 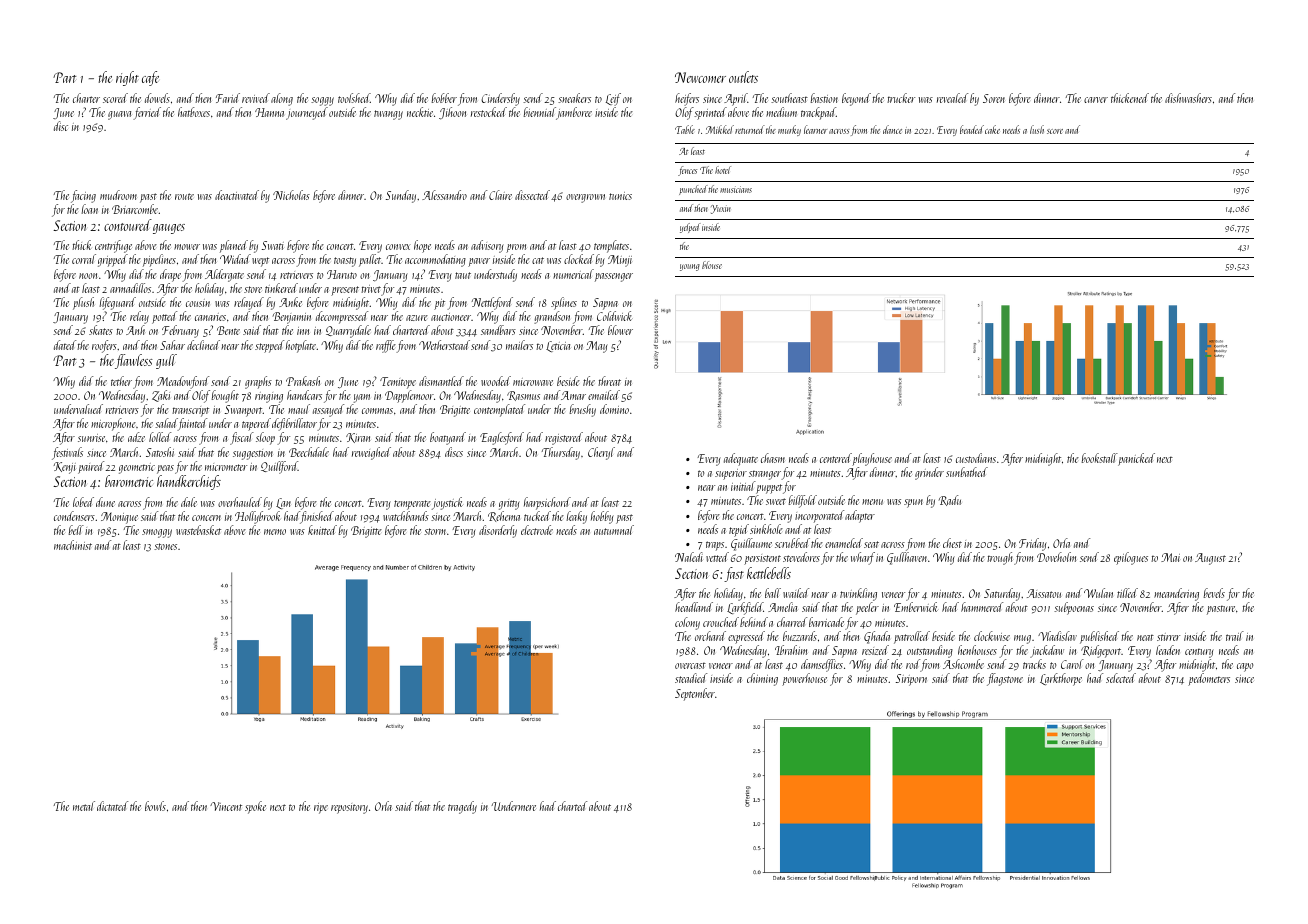 What do you see at coordinates (952, 98) in the document?
I see `revealed` at bounding box center [952, 98].
